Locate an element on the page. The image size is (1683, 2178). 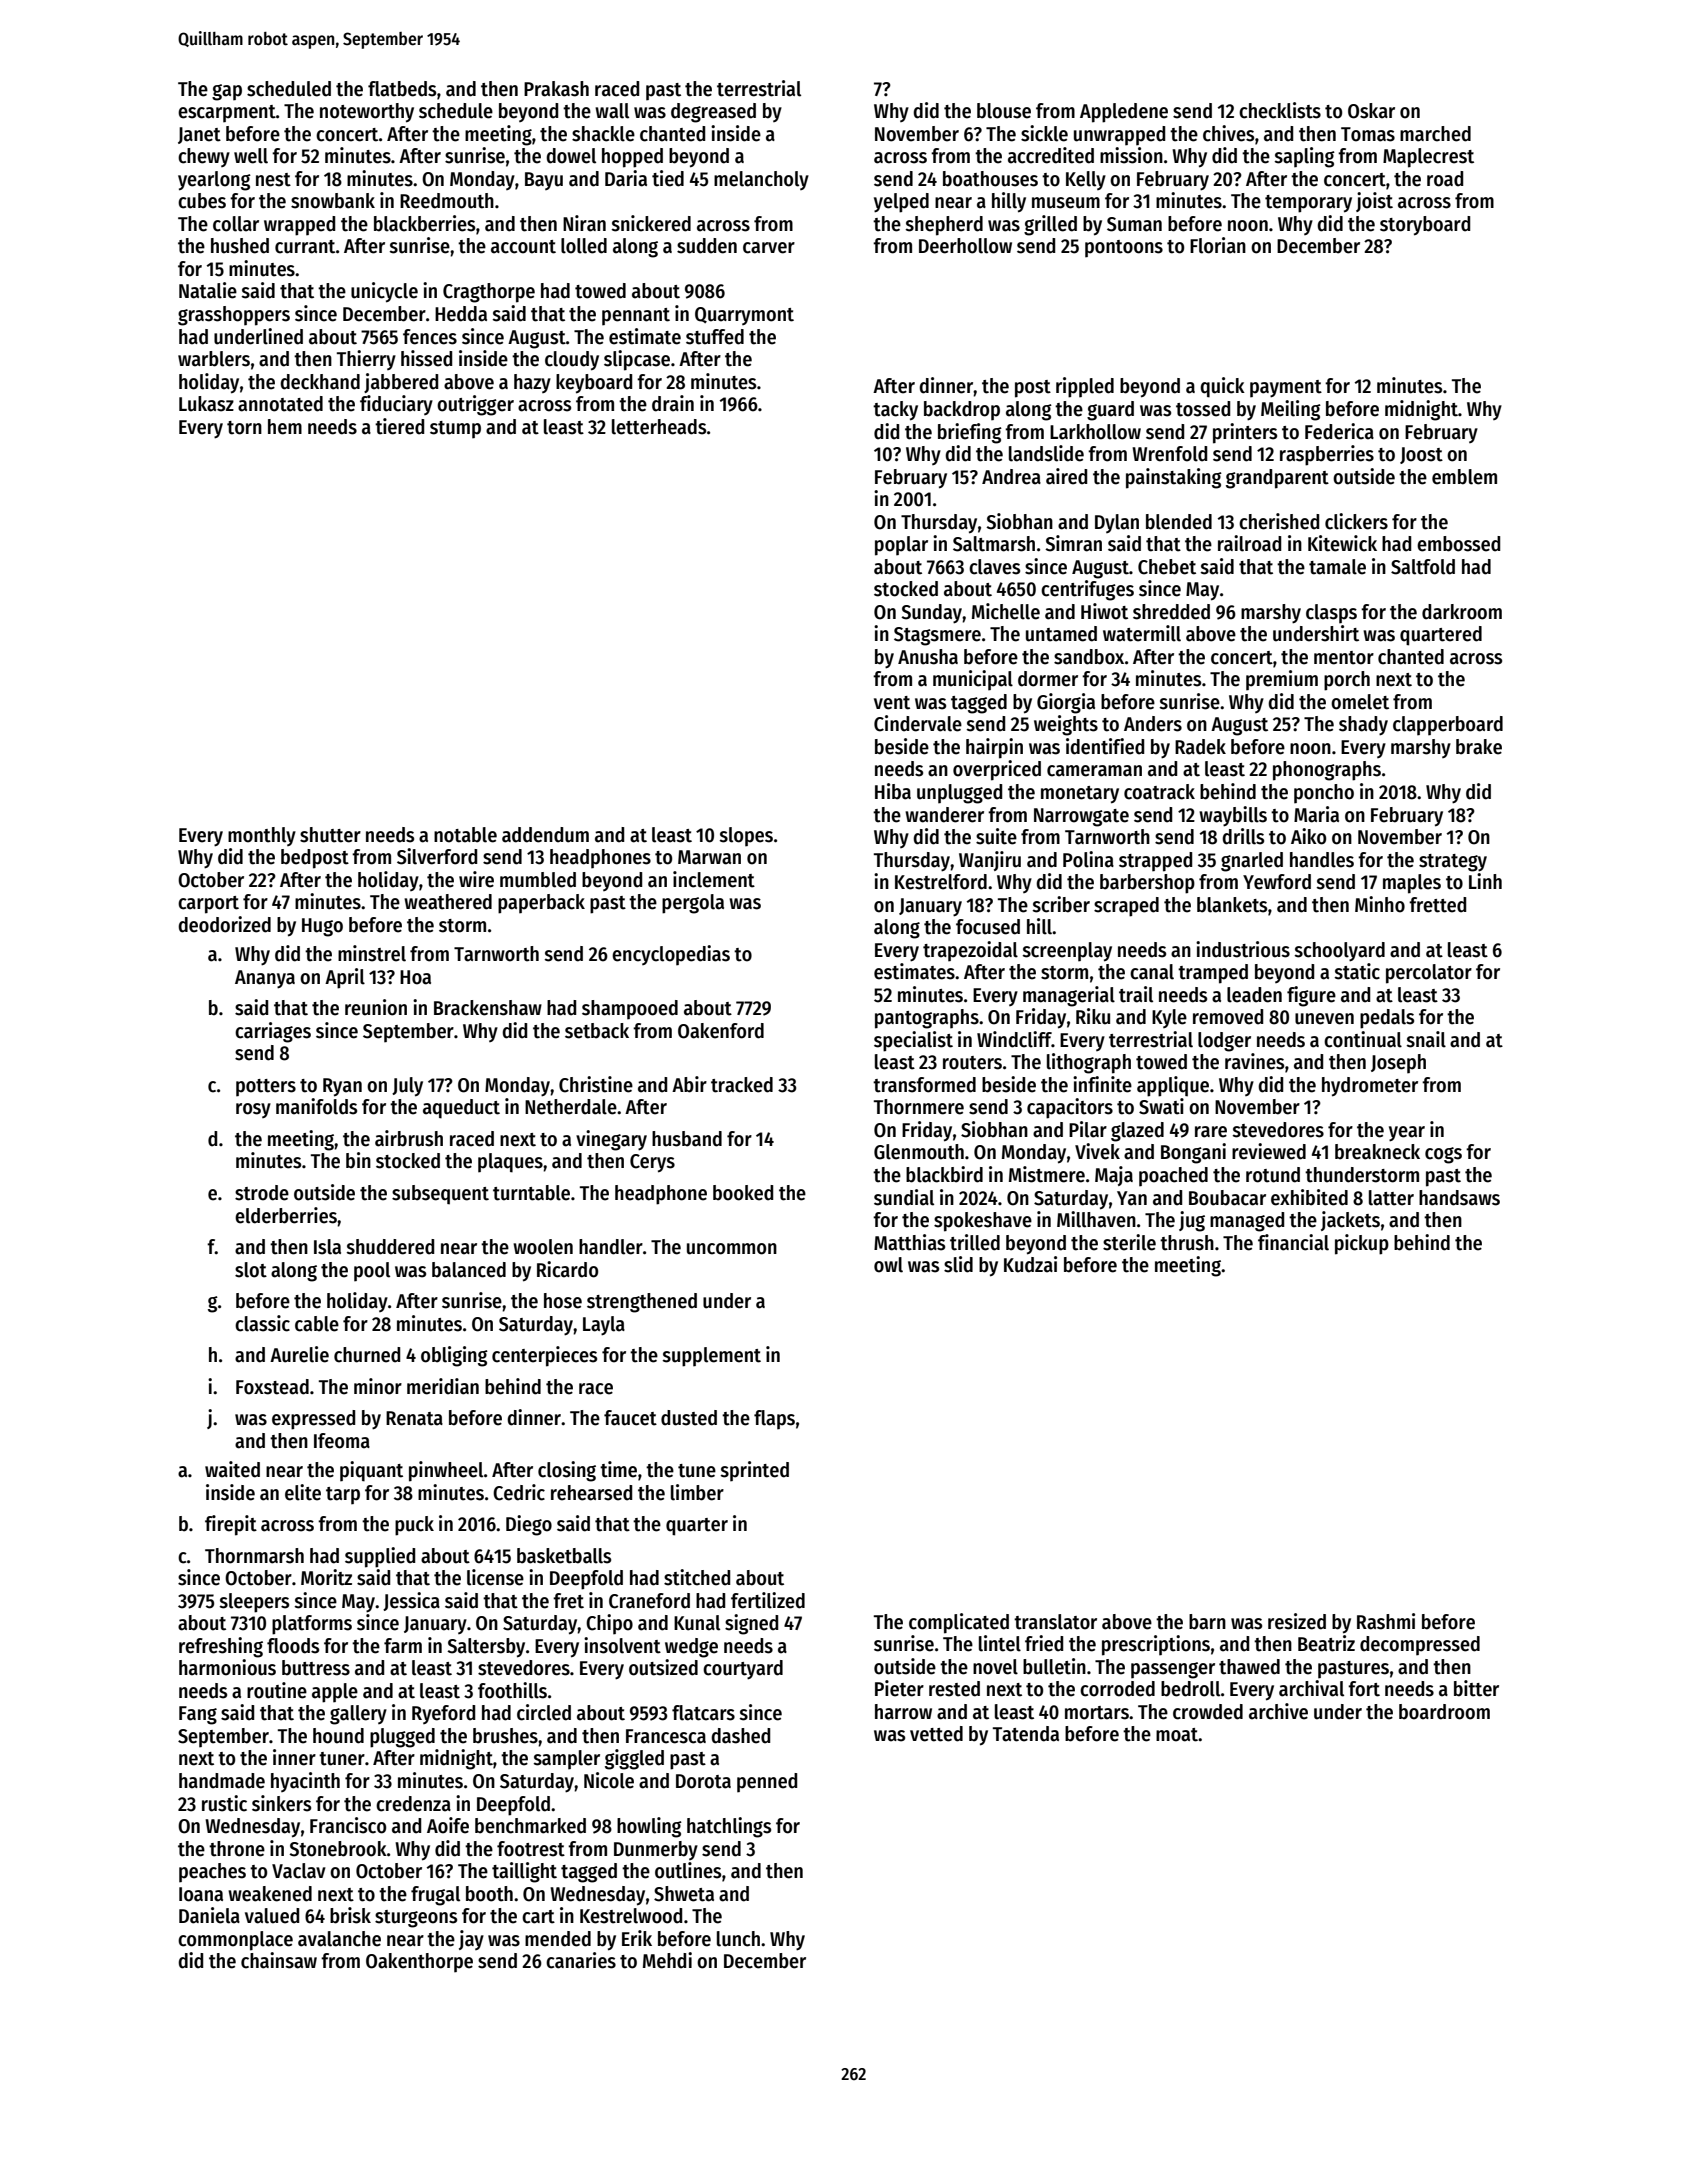
lunch is located at coordinates (738, 1939).
